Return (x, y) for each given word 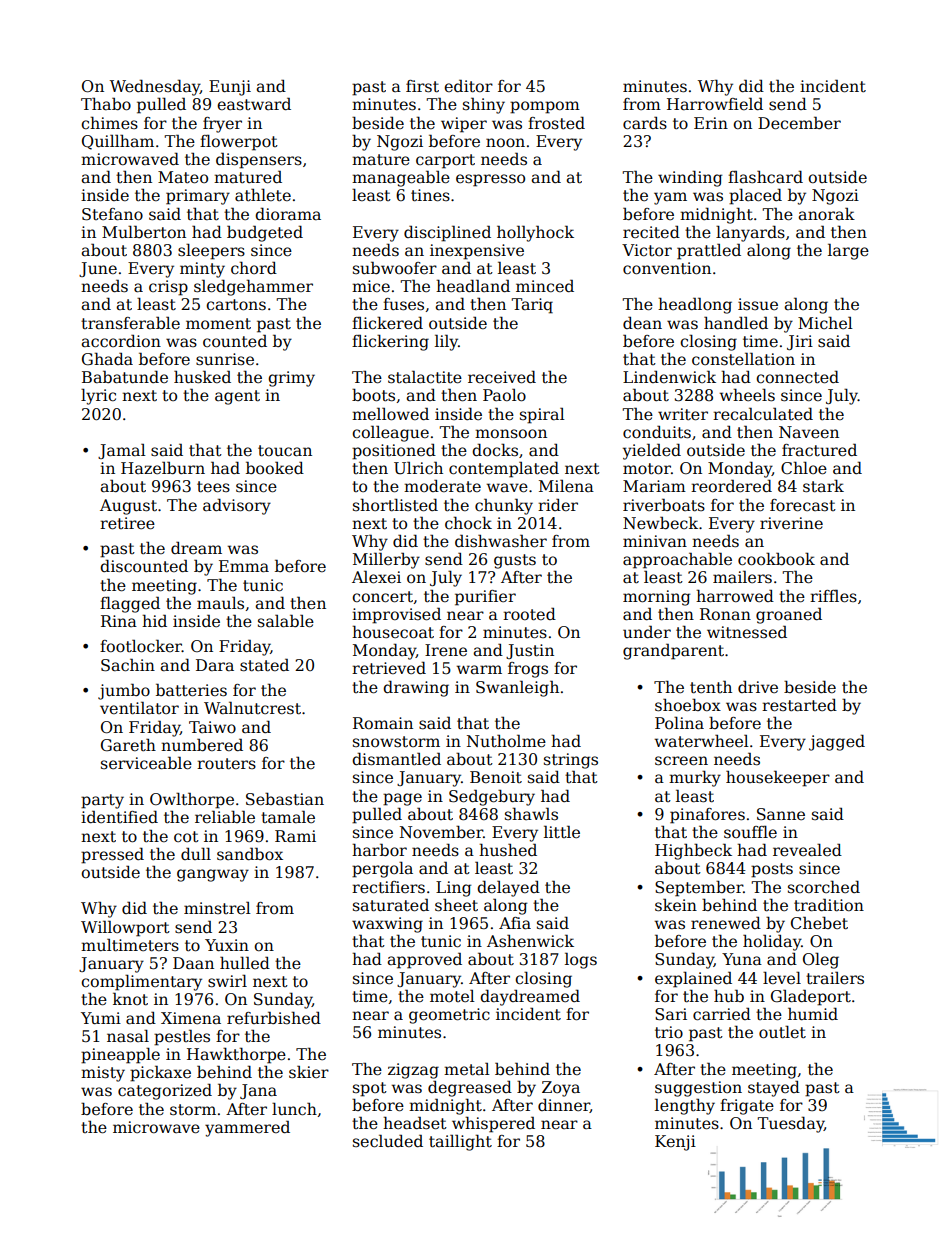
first (422, 86)
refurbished (274, 1017)
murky (695, 778)
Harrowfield (715, 104)
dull (196, 853)
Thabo (106, 104)
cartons (236, 305)
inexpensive (477, 252)
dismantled (396, 759)
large (848, 251)
